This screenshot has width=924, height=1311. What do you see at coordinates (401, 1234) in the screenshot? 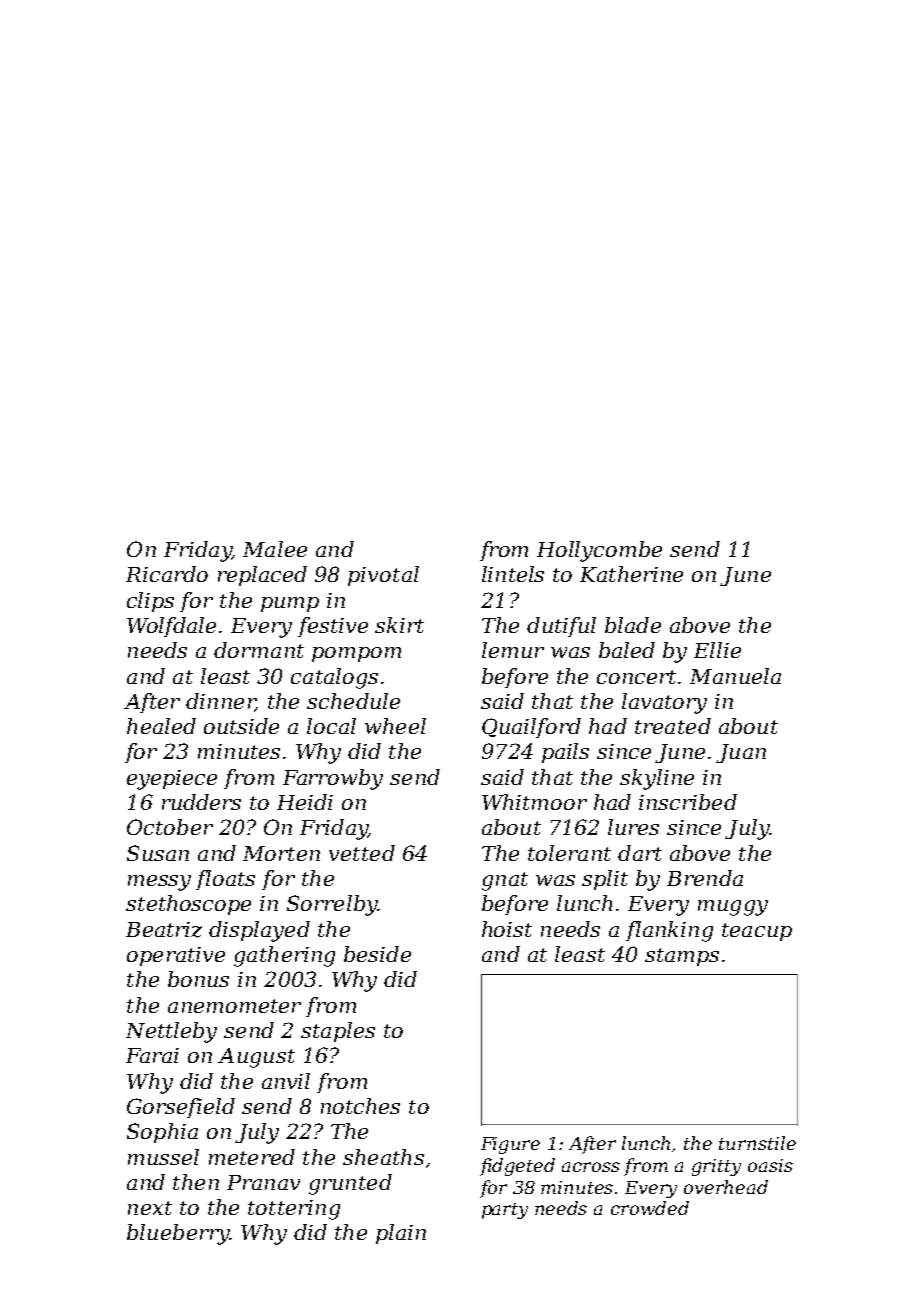
I see `plain` at bounding box center [401, 1234].
